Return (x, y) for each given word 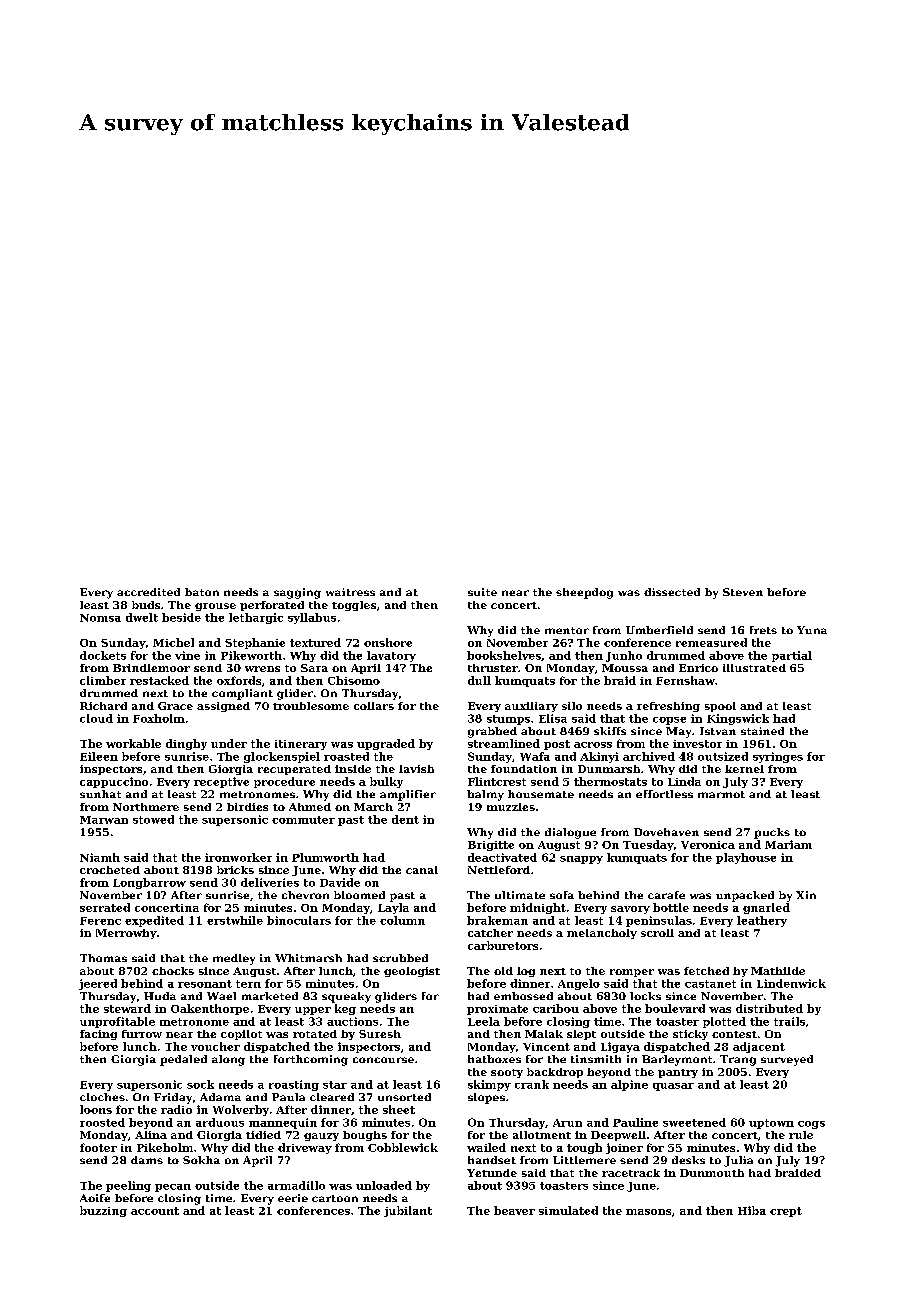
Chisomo (354, 680)
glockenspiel (282, 757)
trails (789, 1021)
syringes (778, 757)
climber (103, 680)
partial (792, 656)
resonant (205, 984)
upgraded (386, 744)
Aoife (95, 1198)
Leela (484, 1021)
